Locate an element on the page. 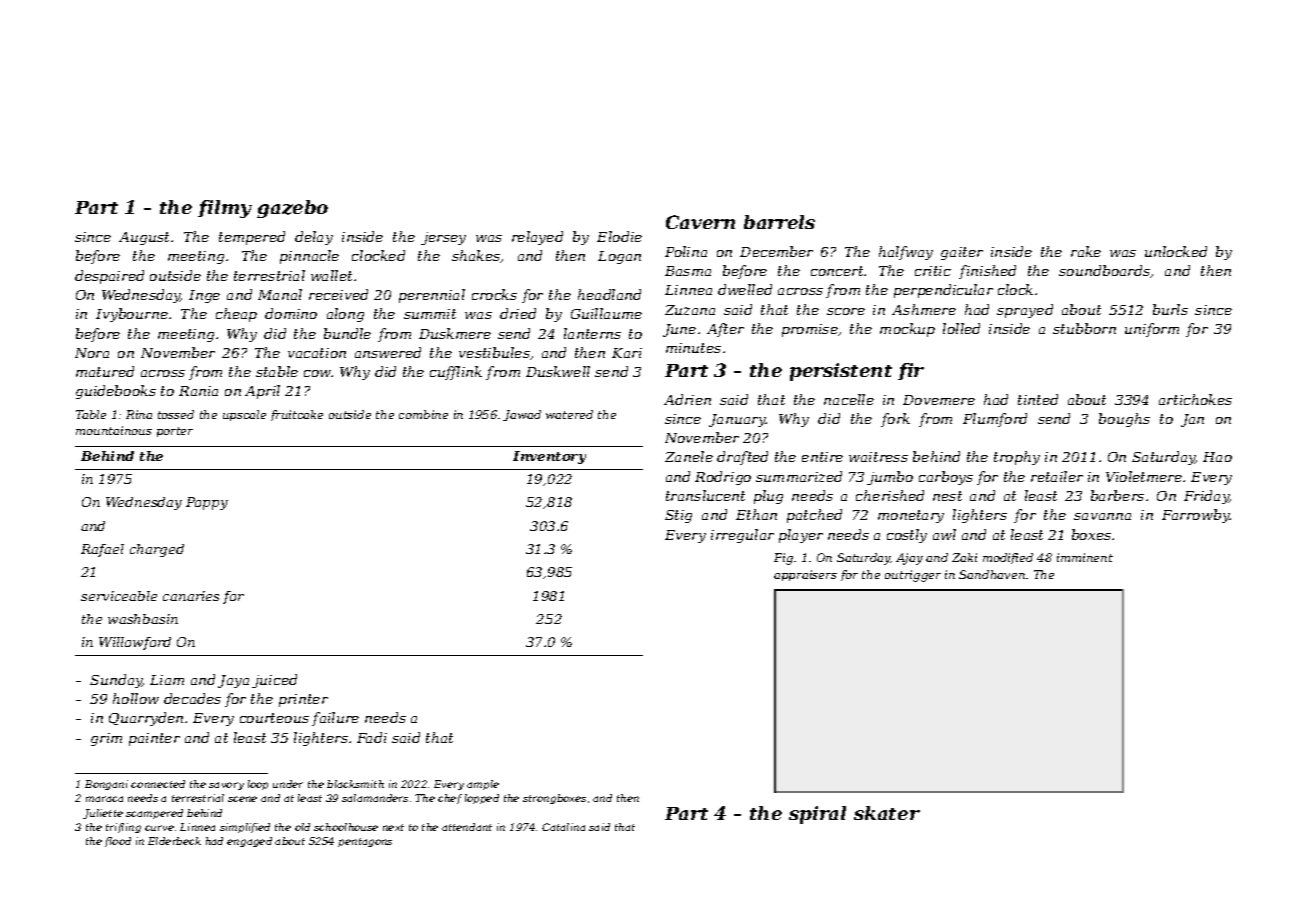  Cavern is located at coordinates (700, 222).
